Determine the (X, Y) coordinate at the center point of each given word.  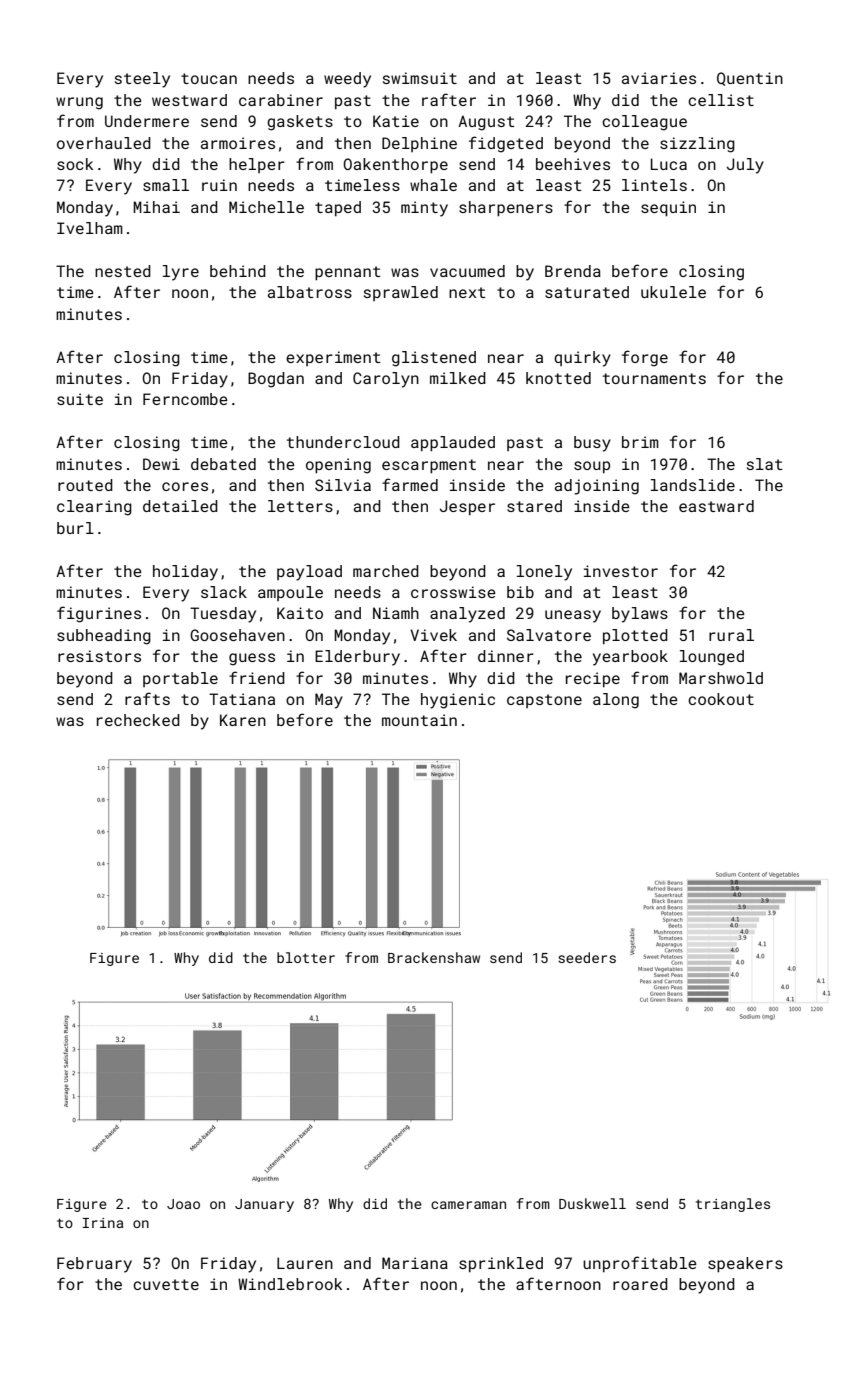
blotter (306, 957)
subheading (104, 637)
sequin (668, 209)
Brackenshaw (434, 957)
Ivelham (90, 228)
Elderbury (357, 658)
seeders (587, 957)
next (467, 292)
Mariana (415, 1263)
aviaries (659, 78)
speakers (745, 1265)
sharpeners (506, 209)
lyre (181, 273)
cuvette (166, 1284)
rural (731, 635)
